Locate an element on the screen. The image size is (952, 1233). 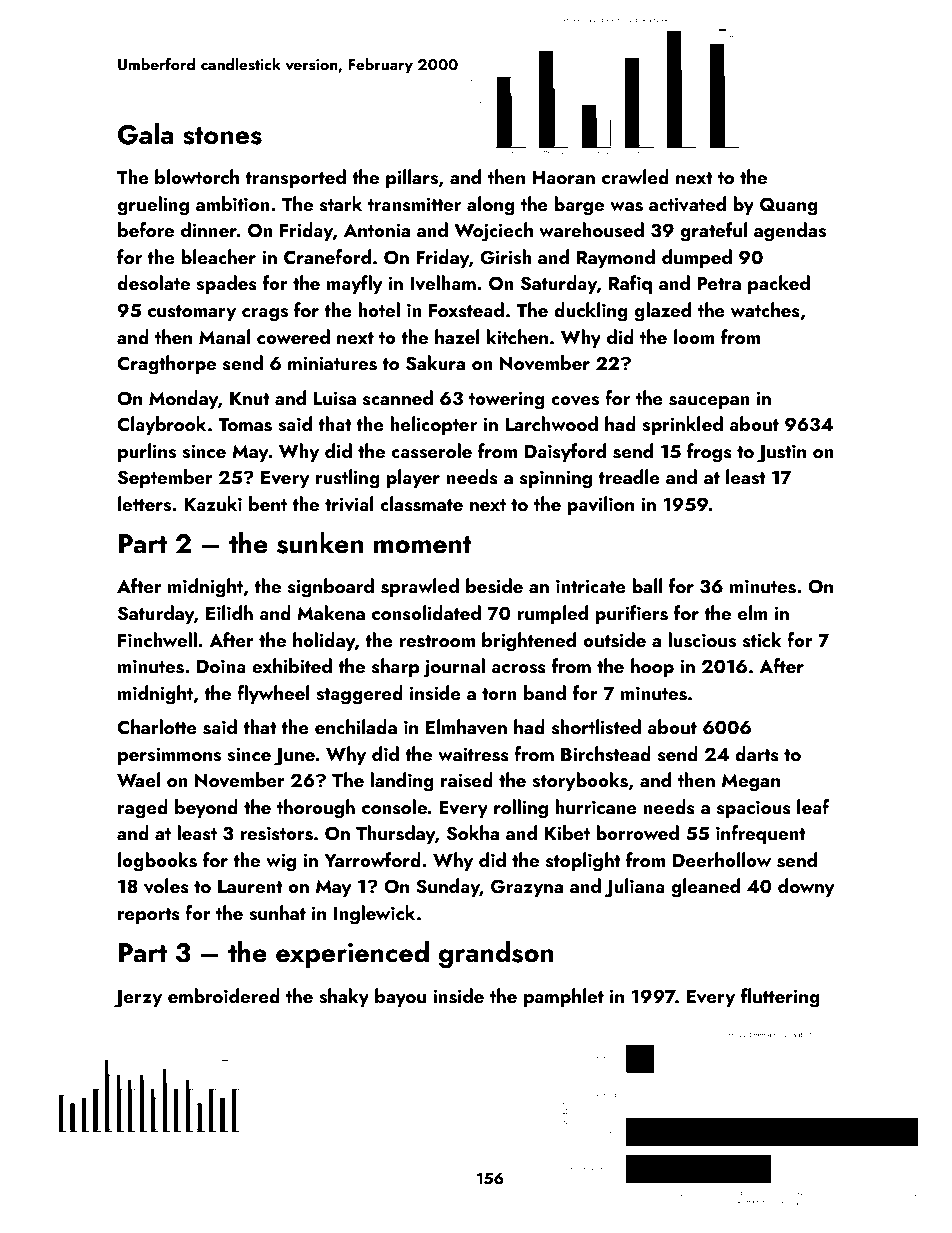
beyond is located at coordinates (206, 808).
